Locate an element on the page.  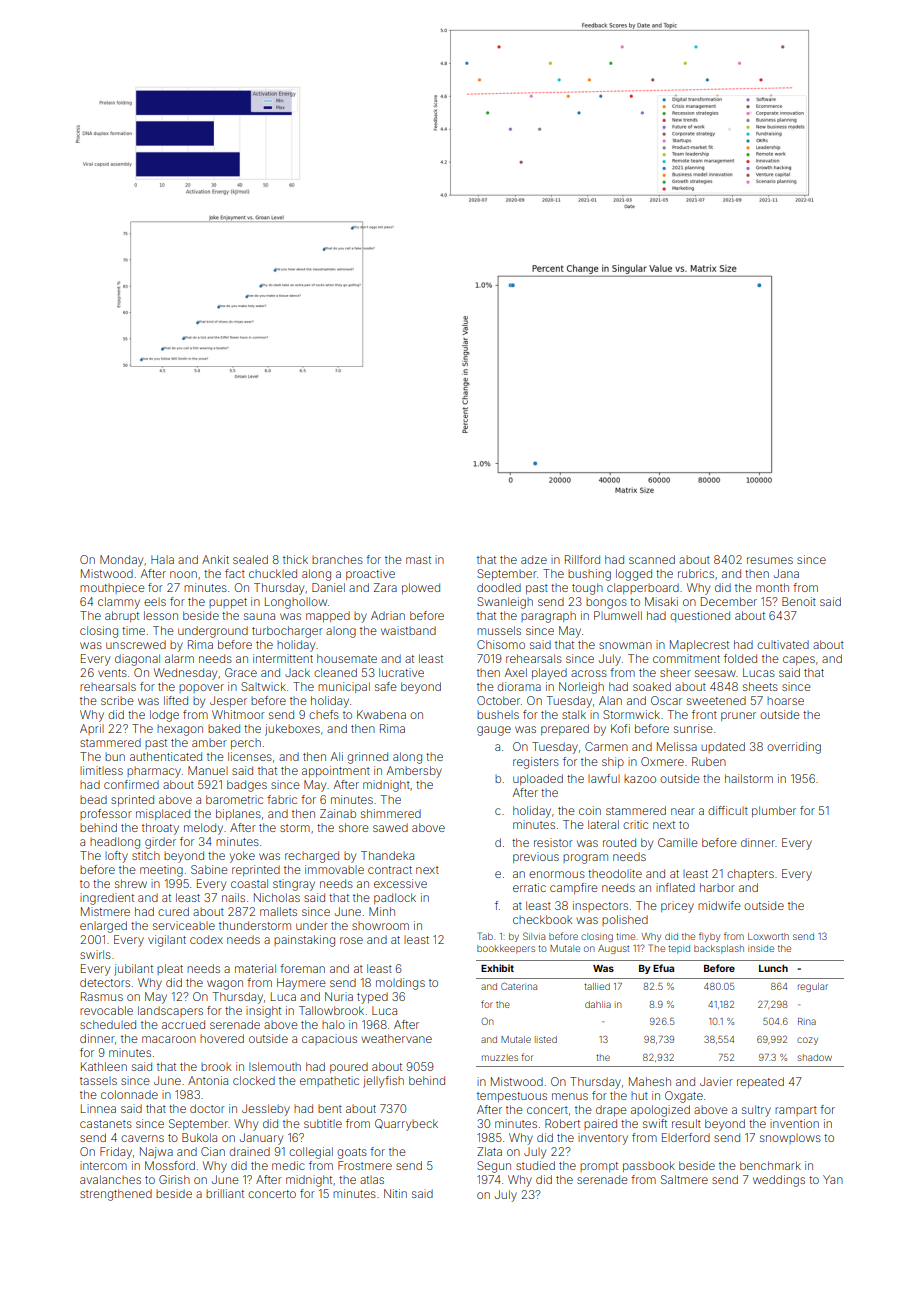
mast is located at coordinates (418, 560).
